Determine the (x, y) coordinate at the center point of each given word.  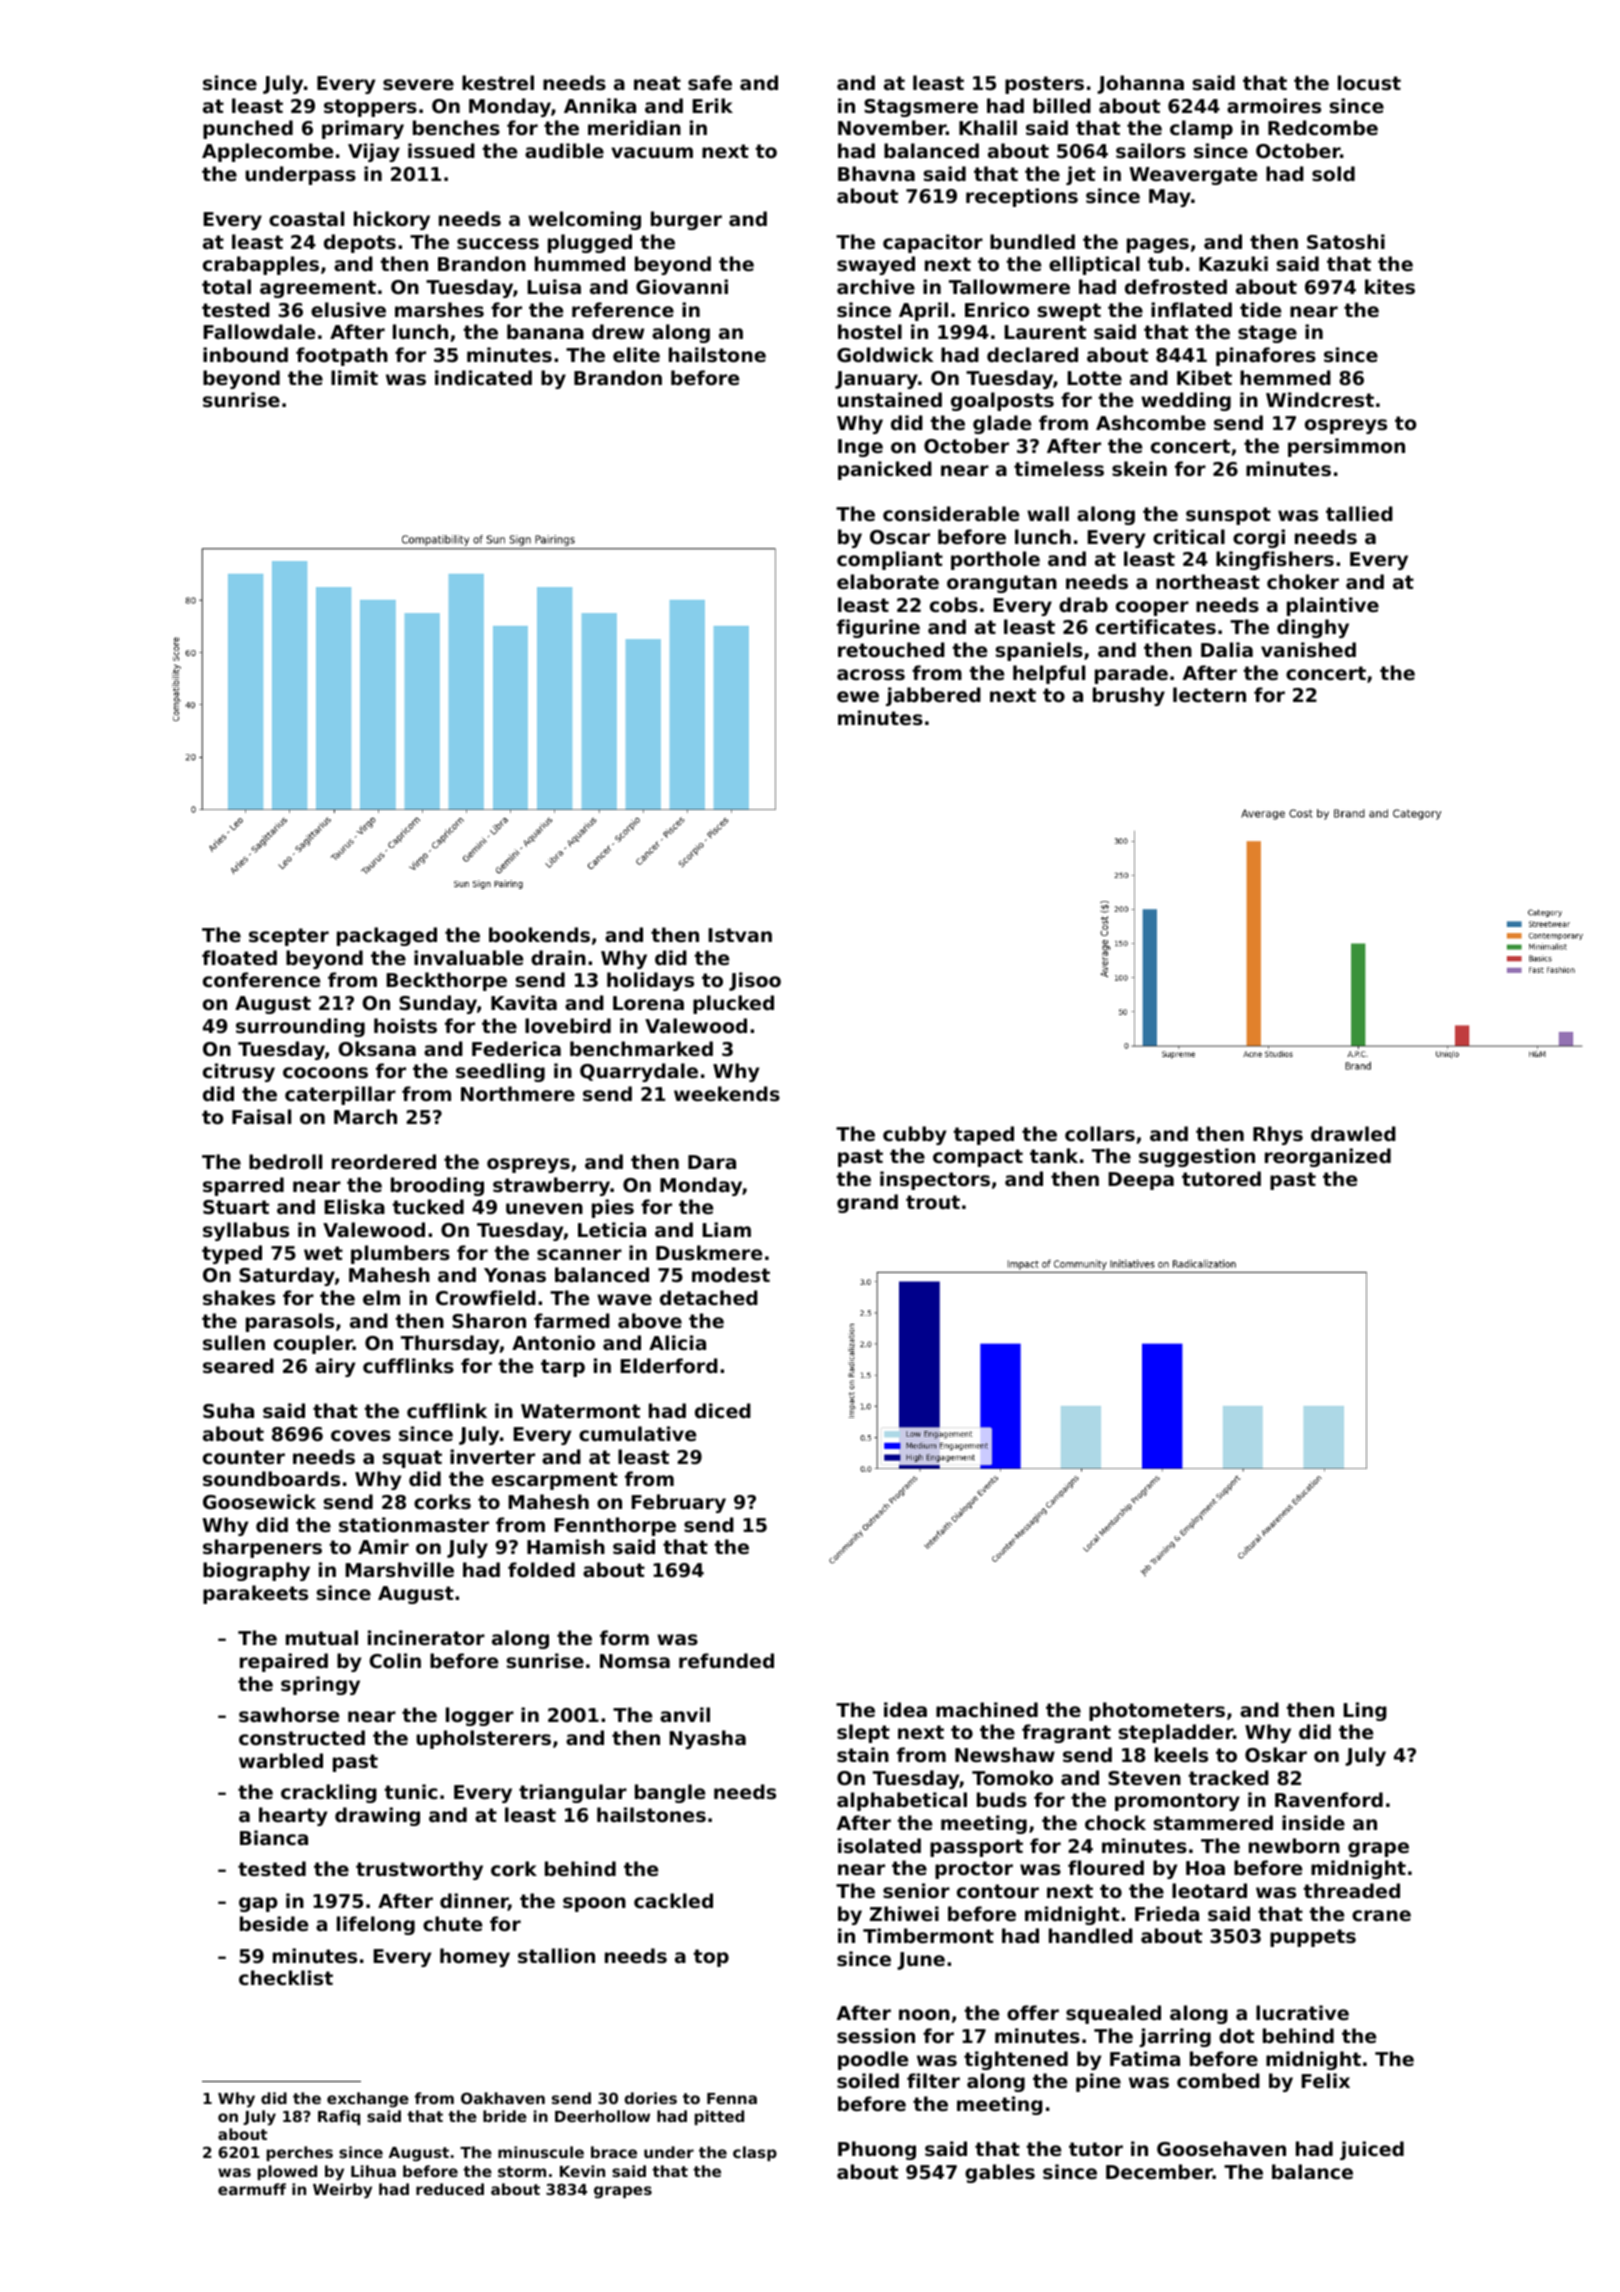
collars (1100, 1133)
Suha (228, 1410)
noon (924, 2014)
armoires (1274, 106)
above (650, 1320)
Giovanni (682, 286)
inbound (245, 354)
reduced (450, 2189)
